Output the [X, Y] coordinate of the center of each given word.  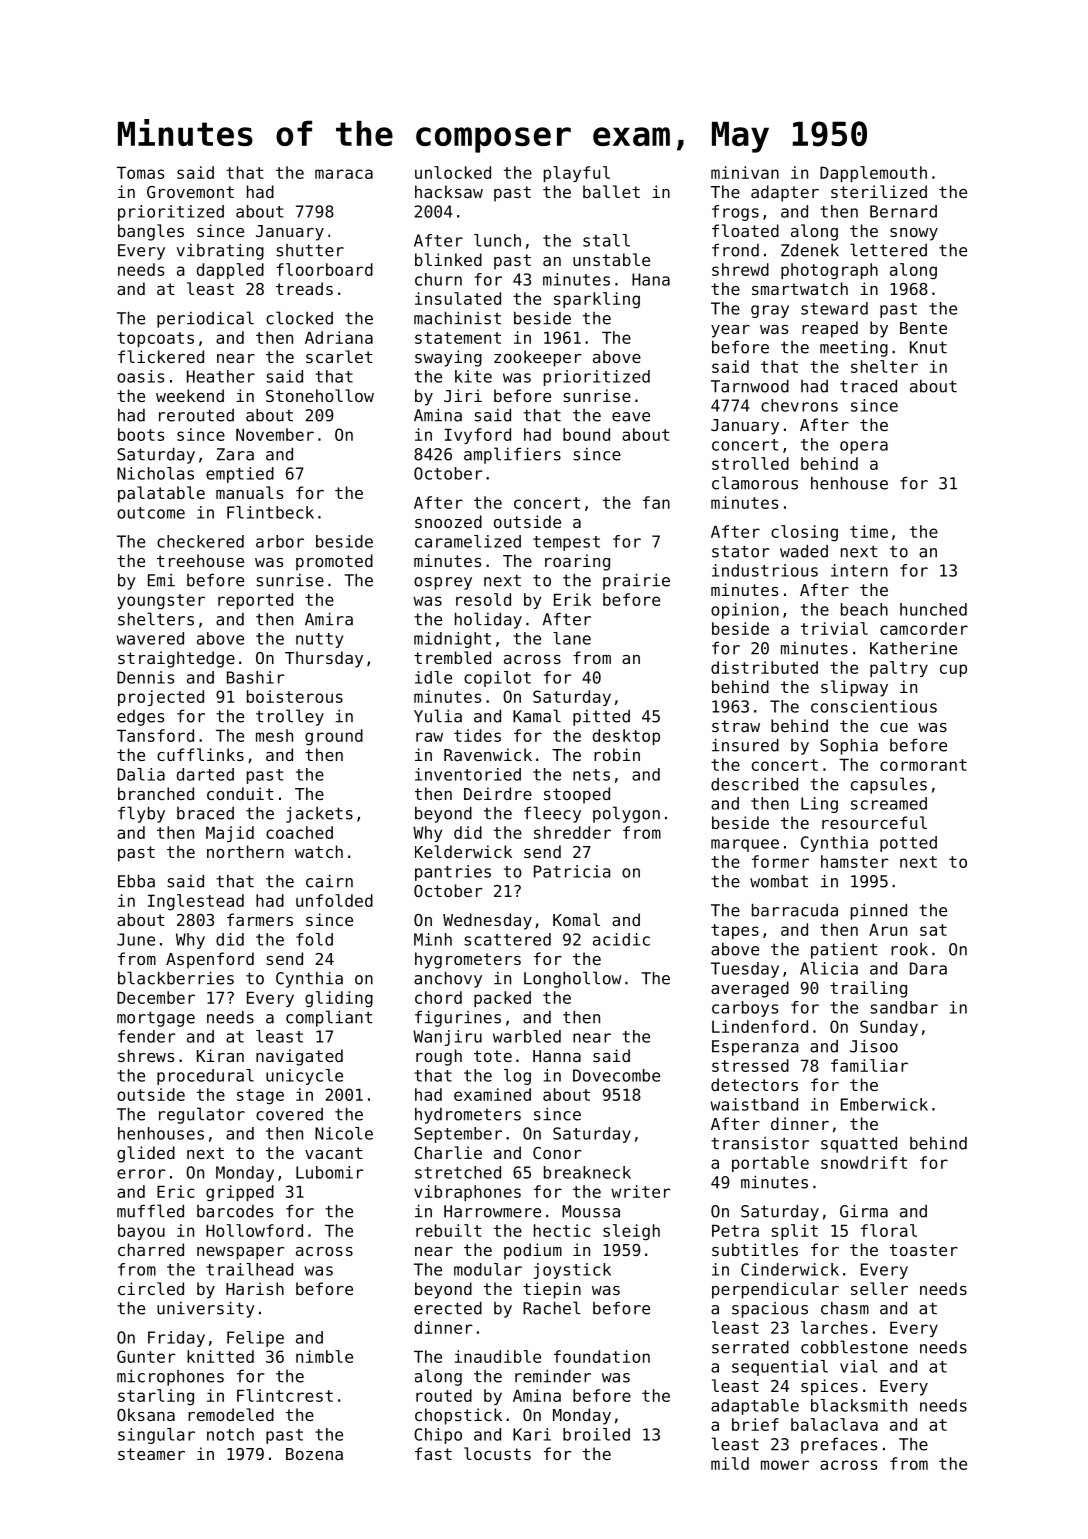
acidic [621, 939]
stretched [458, 1172]
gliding [339, 999]
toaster [924, 1250]
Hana [651, 279]
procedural [205, 1077]
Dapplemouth [873, 174]
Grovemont [190, 192]
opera [864, 447]
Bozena [314, 1454]
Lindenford [760, 1026]
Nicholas [155, 473]
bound [586, 434]
